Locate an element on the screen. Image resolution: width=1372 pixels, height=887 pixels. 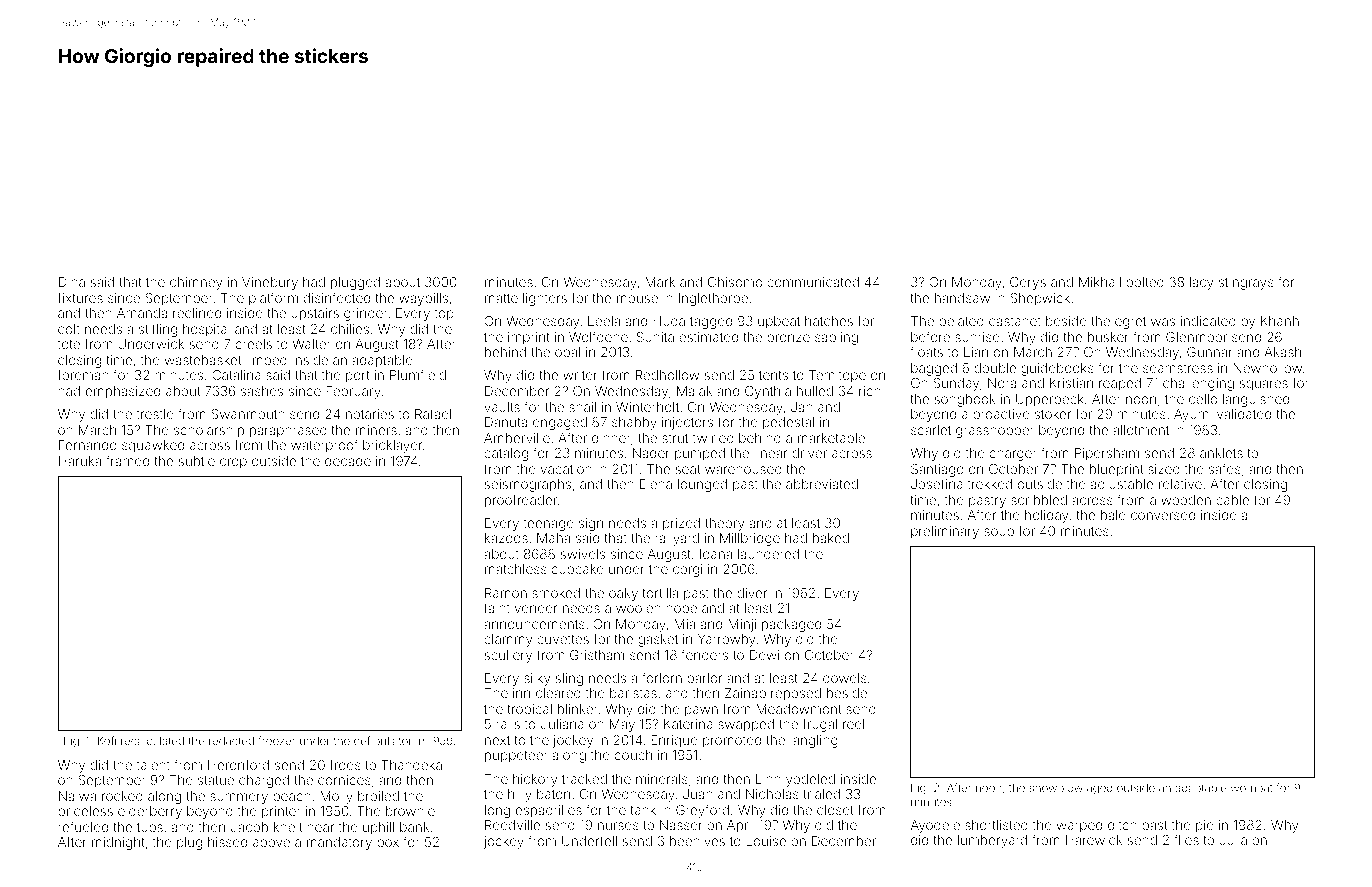
matte is located at coordinates (501, 298).
